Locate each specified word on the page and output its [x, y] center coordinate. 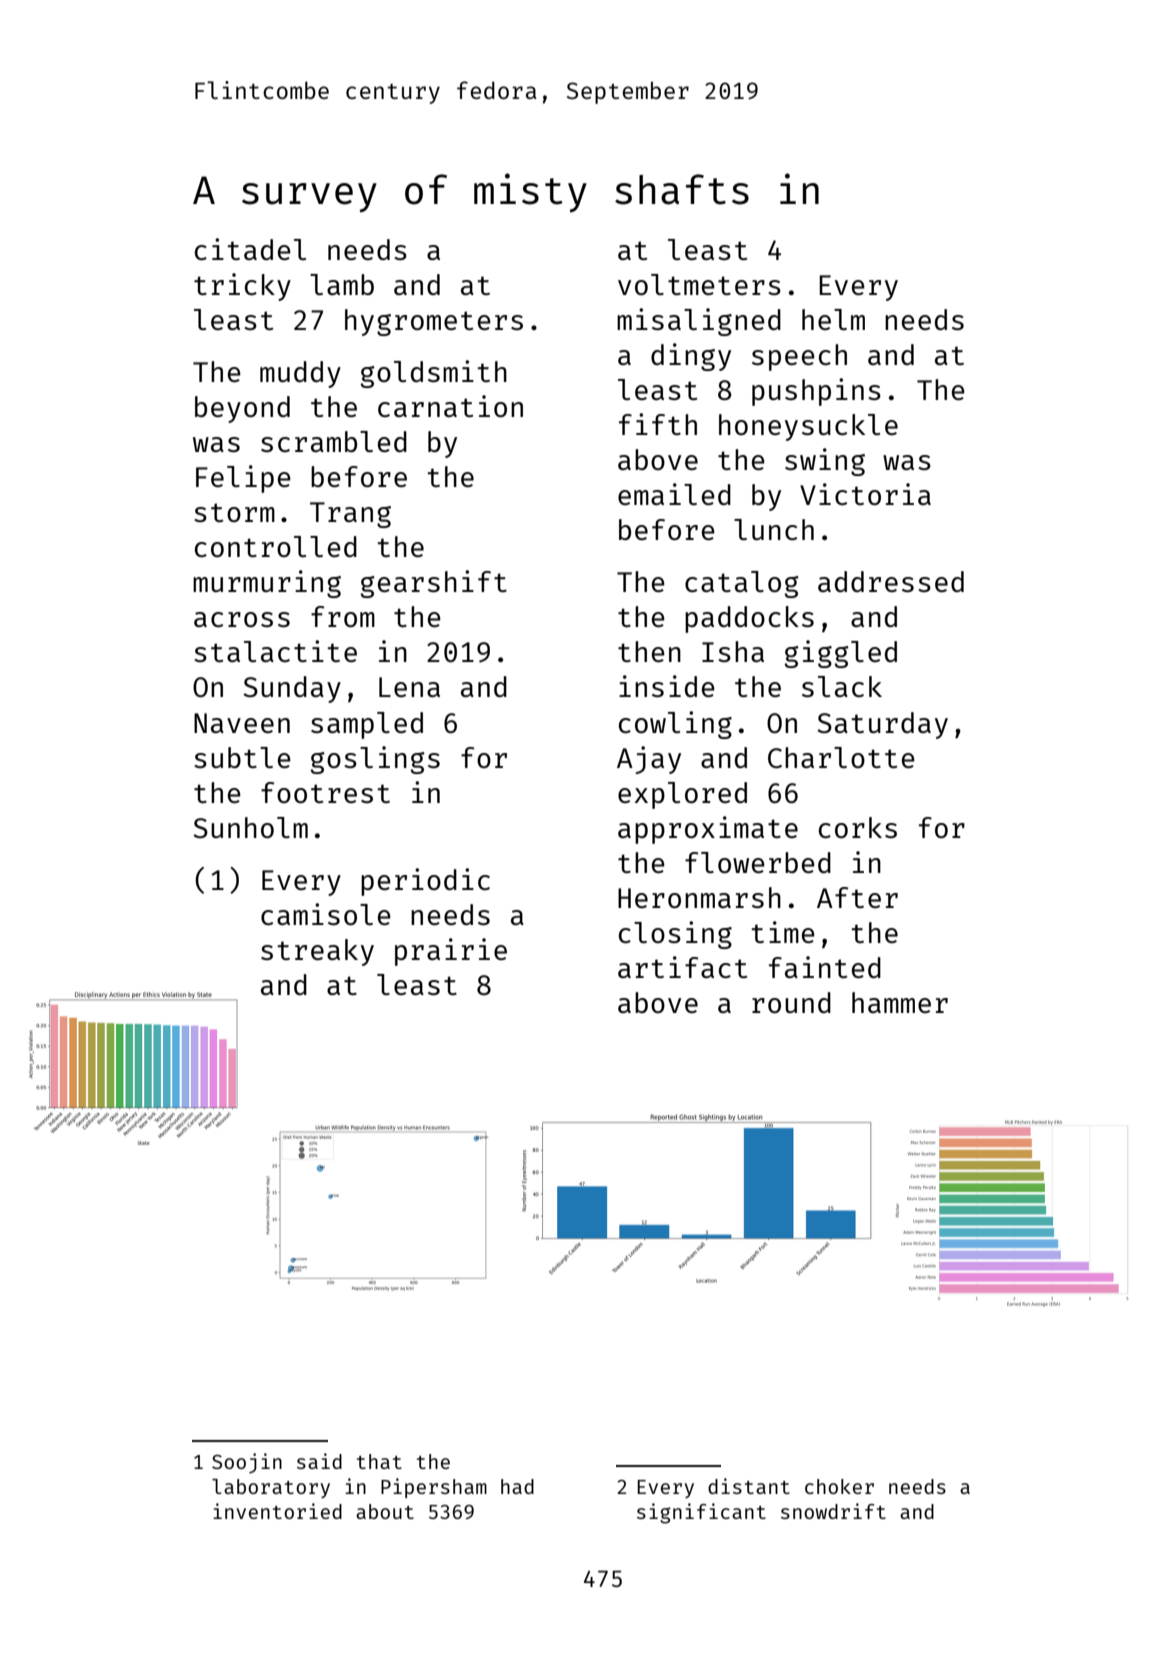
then [649, 651]
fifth [658, 424]
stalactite [275, 651]
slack [842, 686]
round [791, 1002]
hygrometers [434, 322]
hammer [900, 1002]
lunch [774, 529]
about [385, 1511]
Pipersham [434, 1488]
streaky [317, 952]
